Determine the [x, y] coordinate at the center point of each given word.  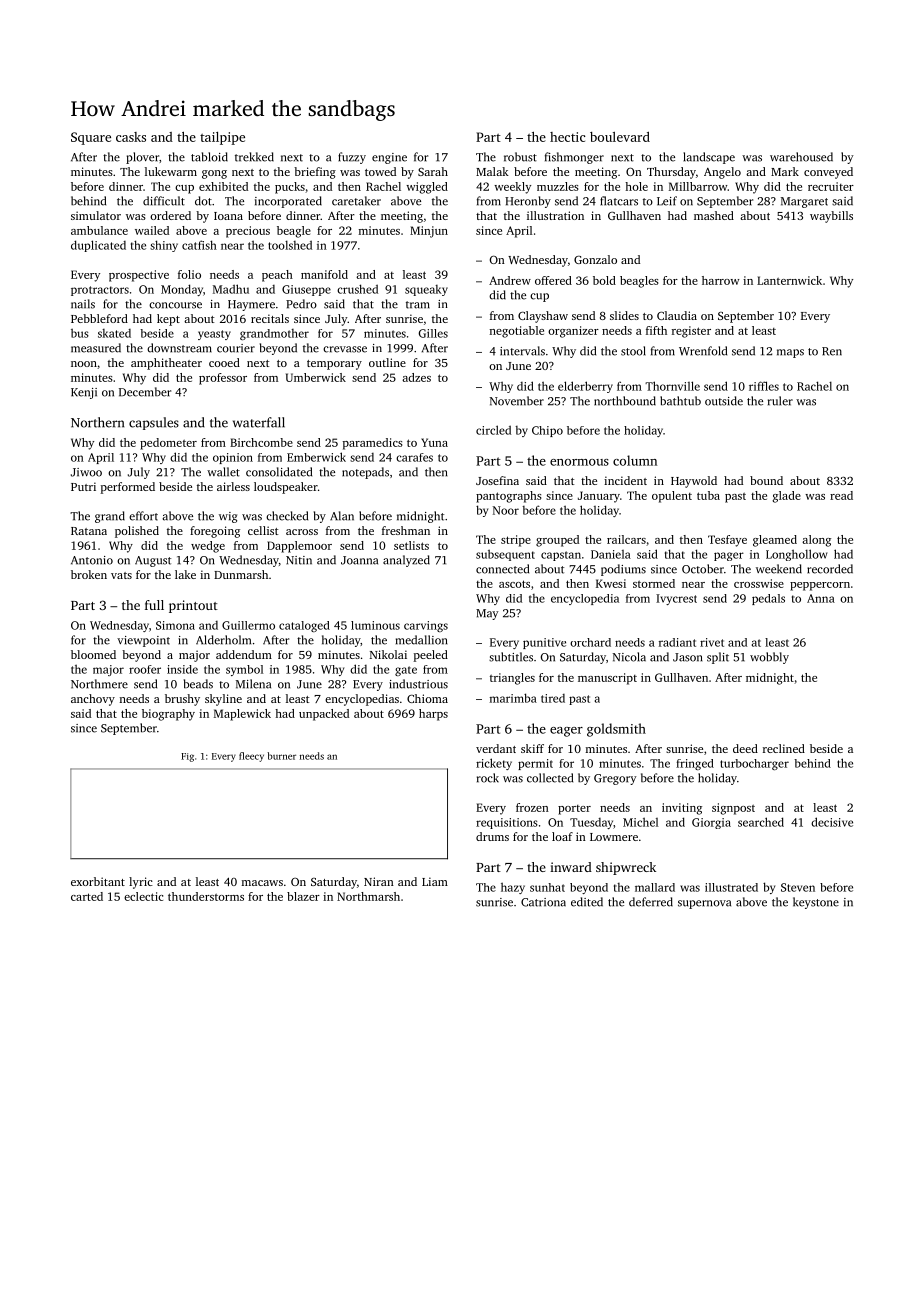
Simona [175, 625]
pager [729, 556]
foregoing [215, 532]
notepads [365, 473]
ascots [514, 584]
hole [636, 186]
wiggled [427, 188]
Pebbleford [99, 318]
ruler [780, 401]
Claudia [677, 315]
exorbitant [98, 881]
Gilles [433, 333]
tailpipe [222, 138]
